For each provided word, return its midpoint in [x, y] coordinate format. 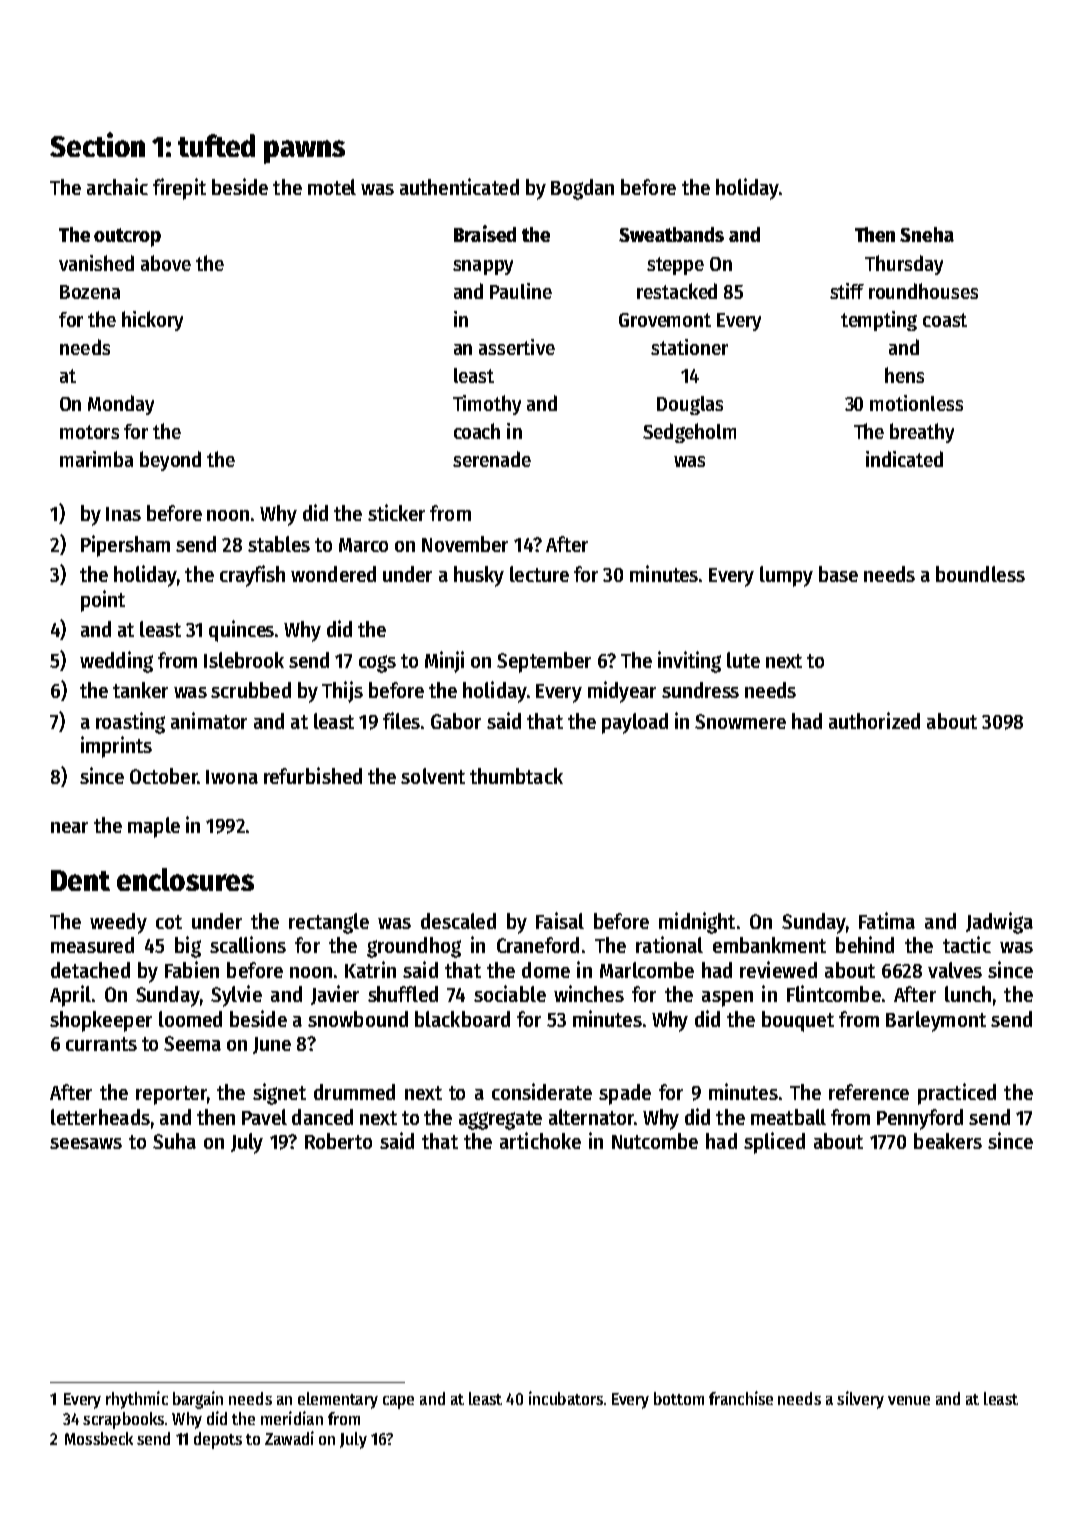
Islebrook [244, 660]
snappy [483, 267]
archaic [117, 186]
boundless [980, 574]
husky [479, 576]
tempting [879, 321]
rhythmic [137, 1400]
